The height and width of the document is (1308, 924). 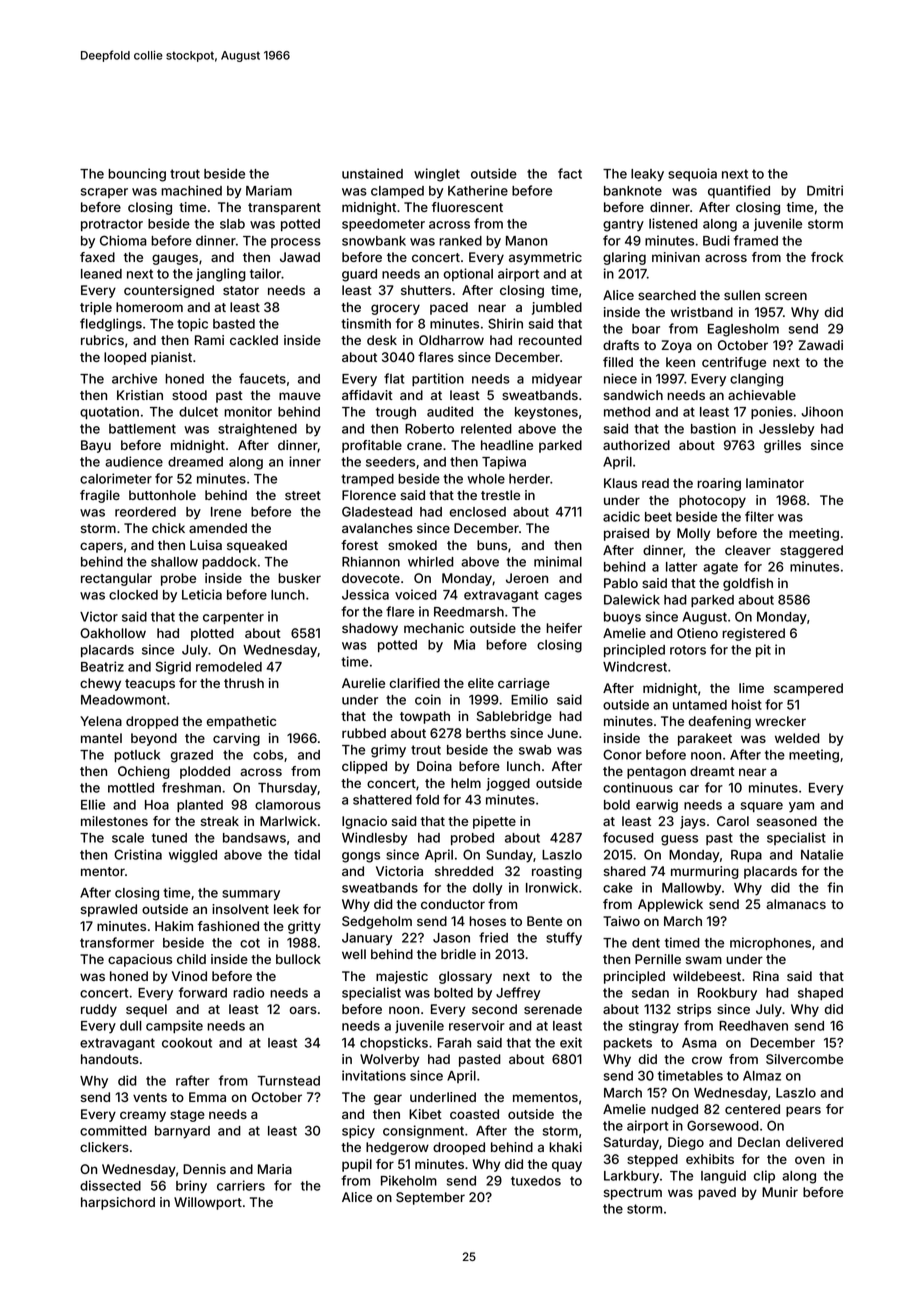 I want to click on looped, so click(x=125, y=358).
